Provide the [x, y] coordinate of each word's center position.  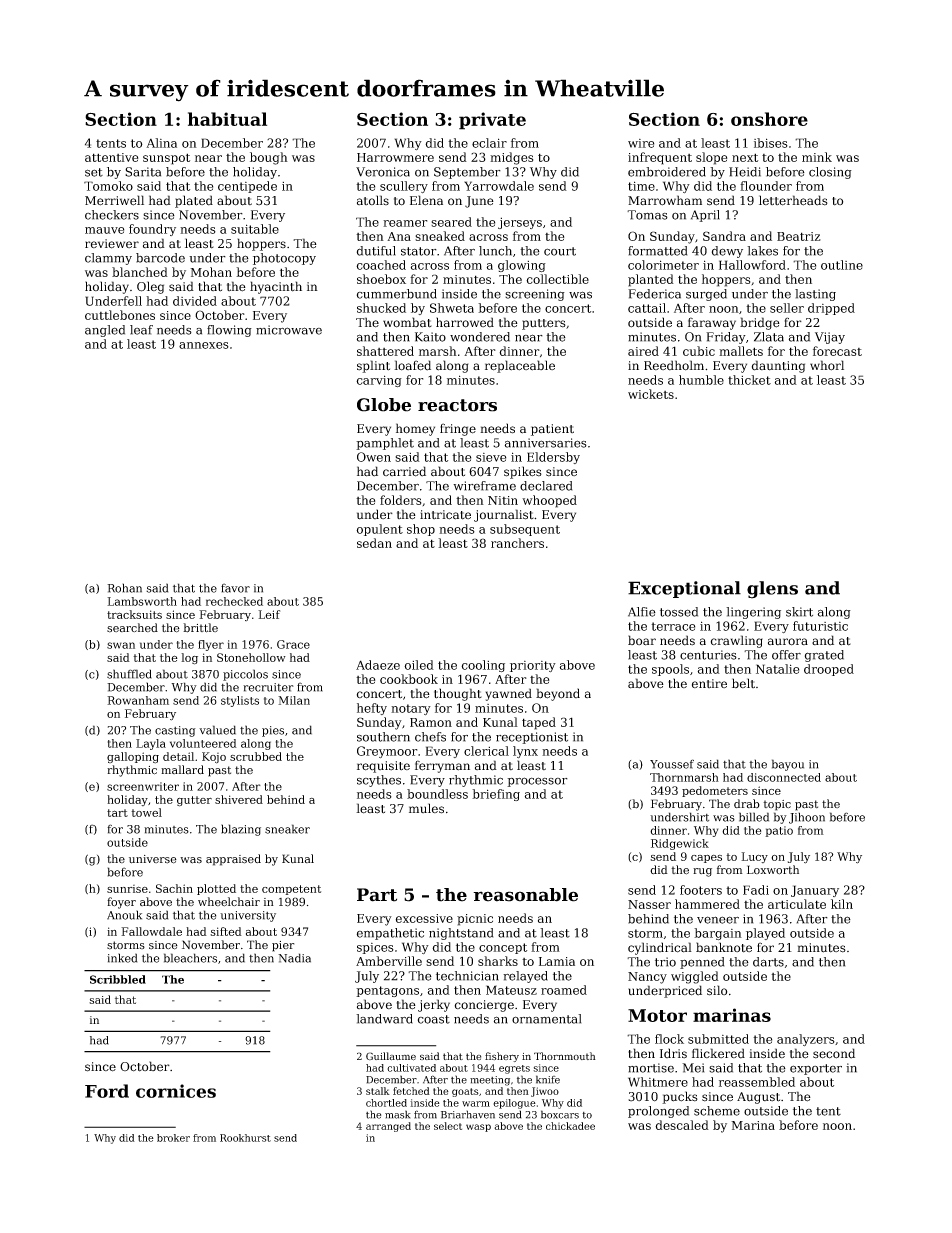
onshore [769, 119]
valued [217, 730]
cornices [176, 1091]
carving [379, 381]
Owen [374, 457]
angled [105, 331]
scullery [404, 187]
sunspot [166, 159]
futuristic [820, 626]
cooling [483, 666]
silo [717, 990]
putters [544, 324]
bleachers [190, 958]
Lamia [557, 961]
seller [787, 308]
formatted [657, 251]
